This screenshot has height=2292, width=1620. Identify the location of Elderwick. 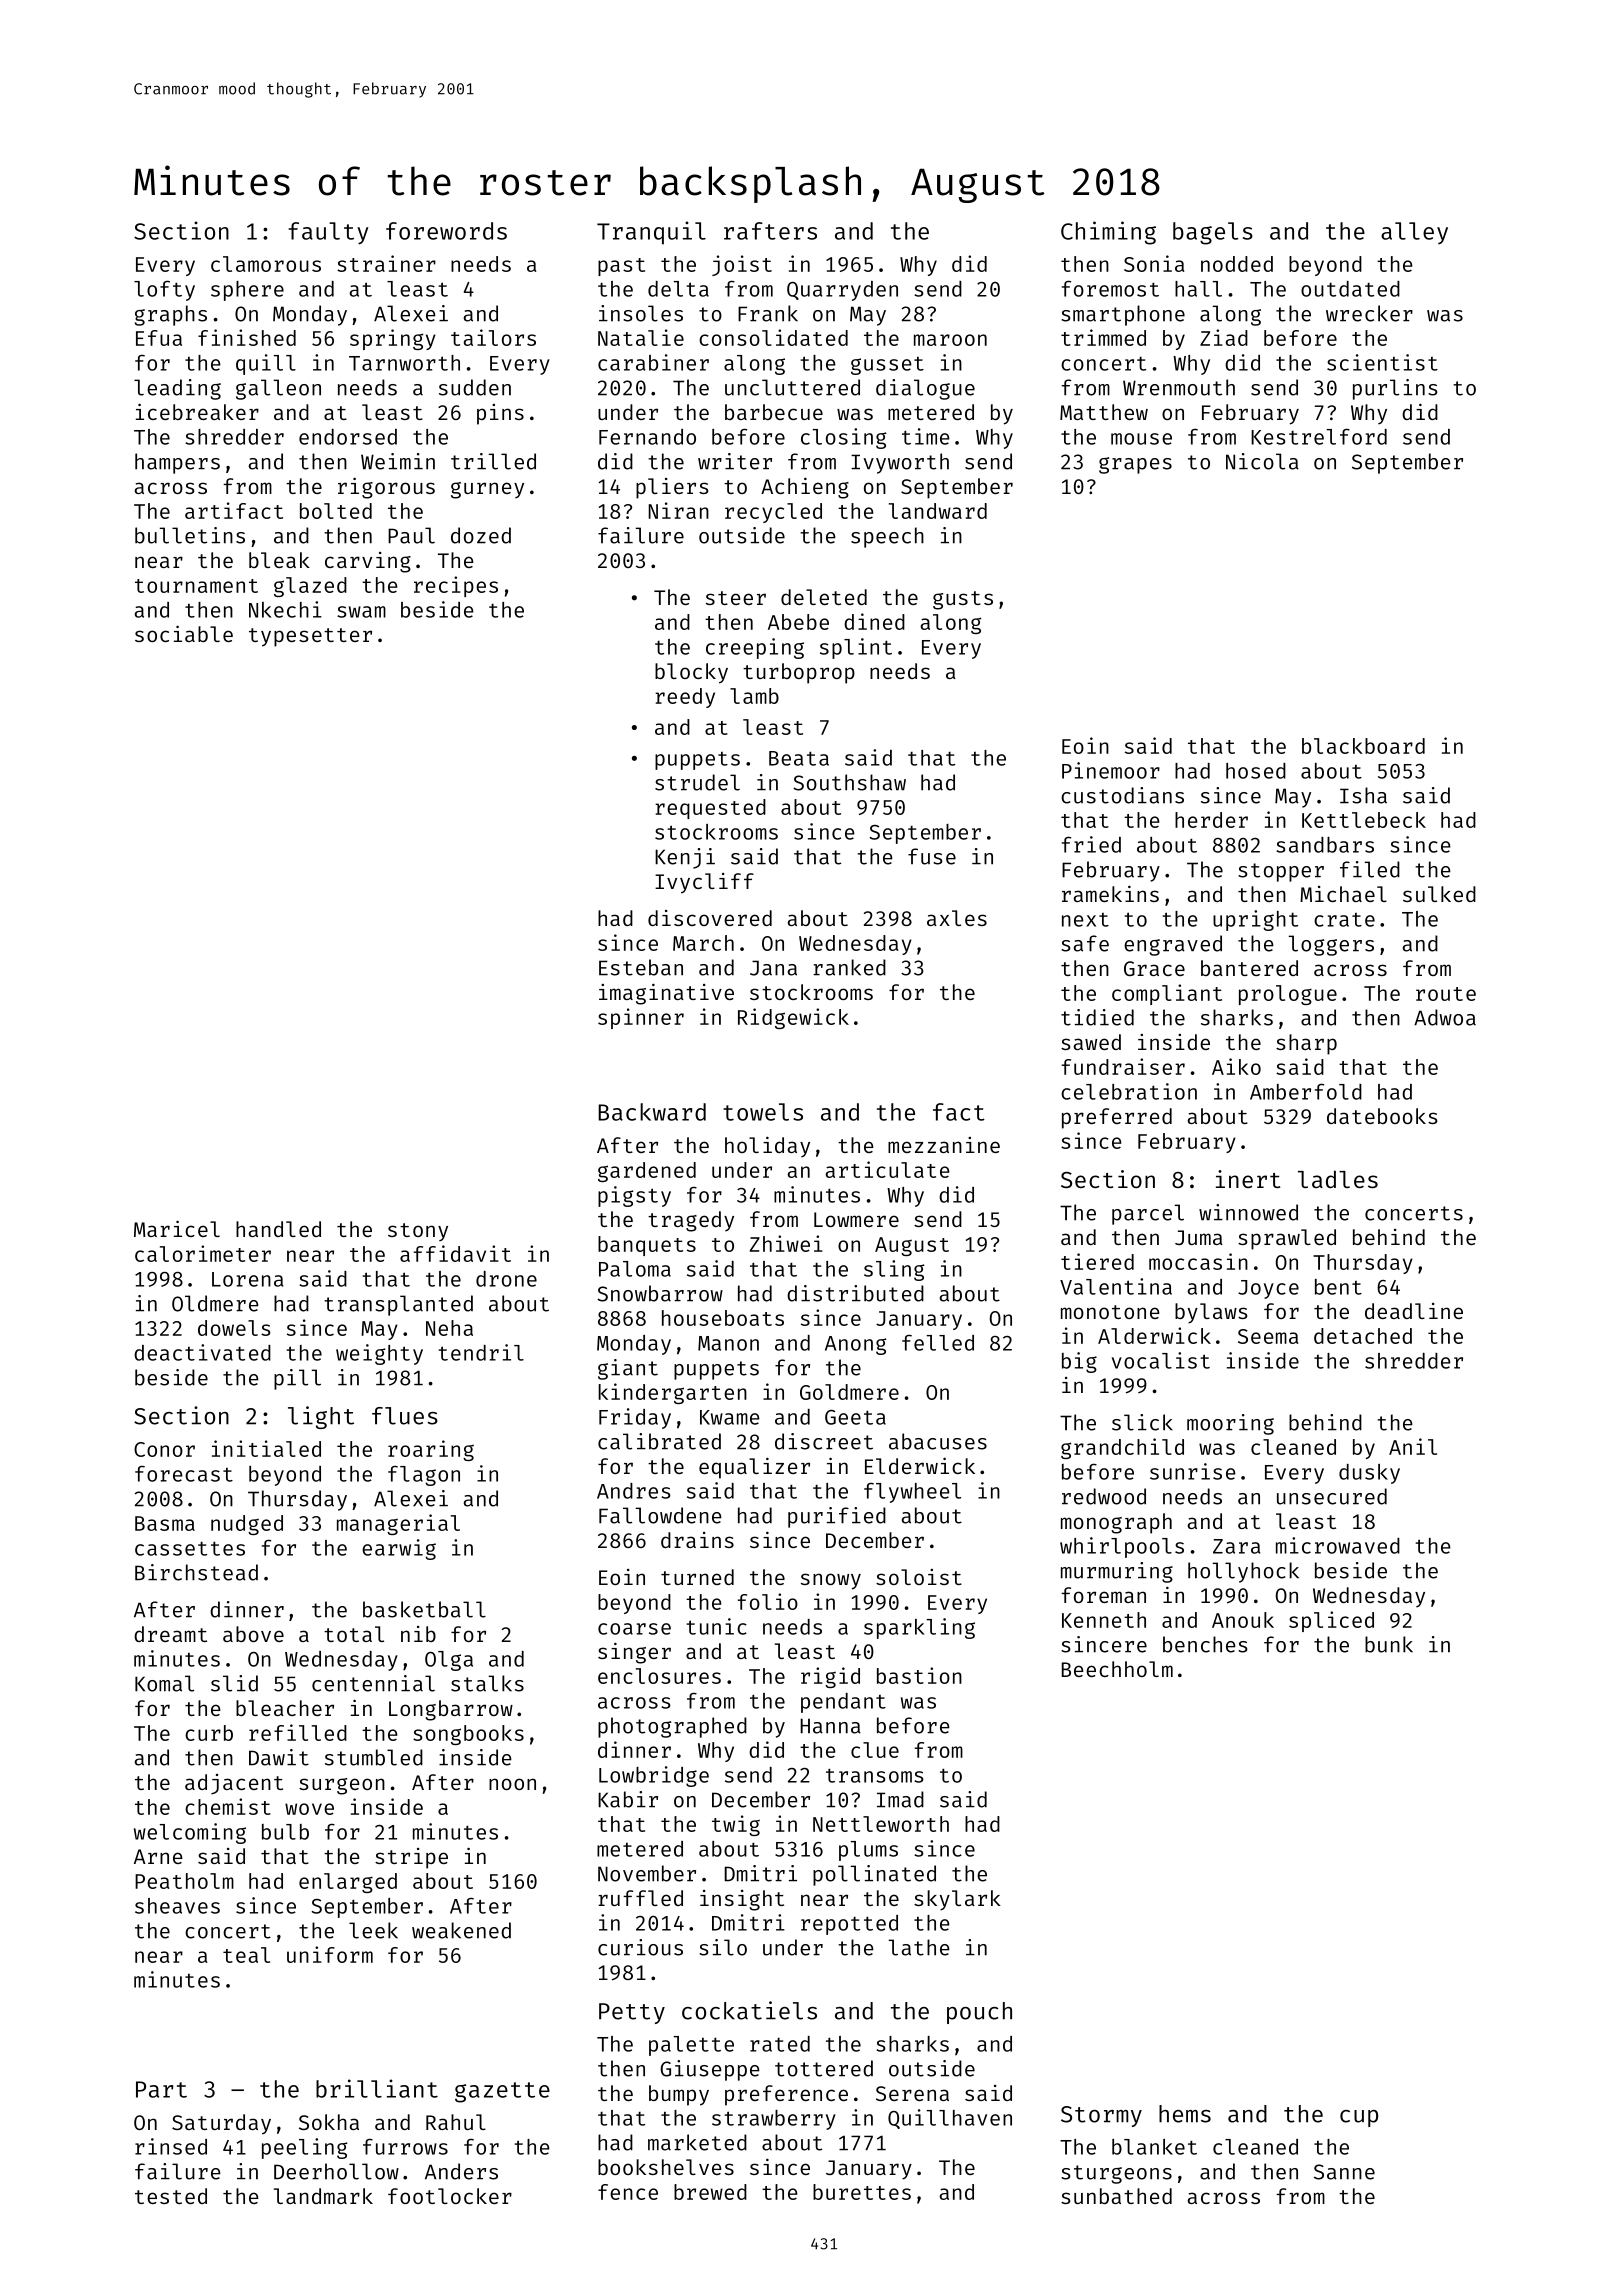
(920, 1465).
